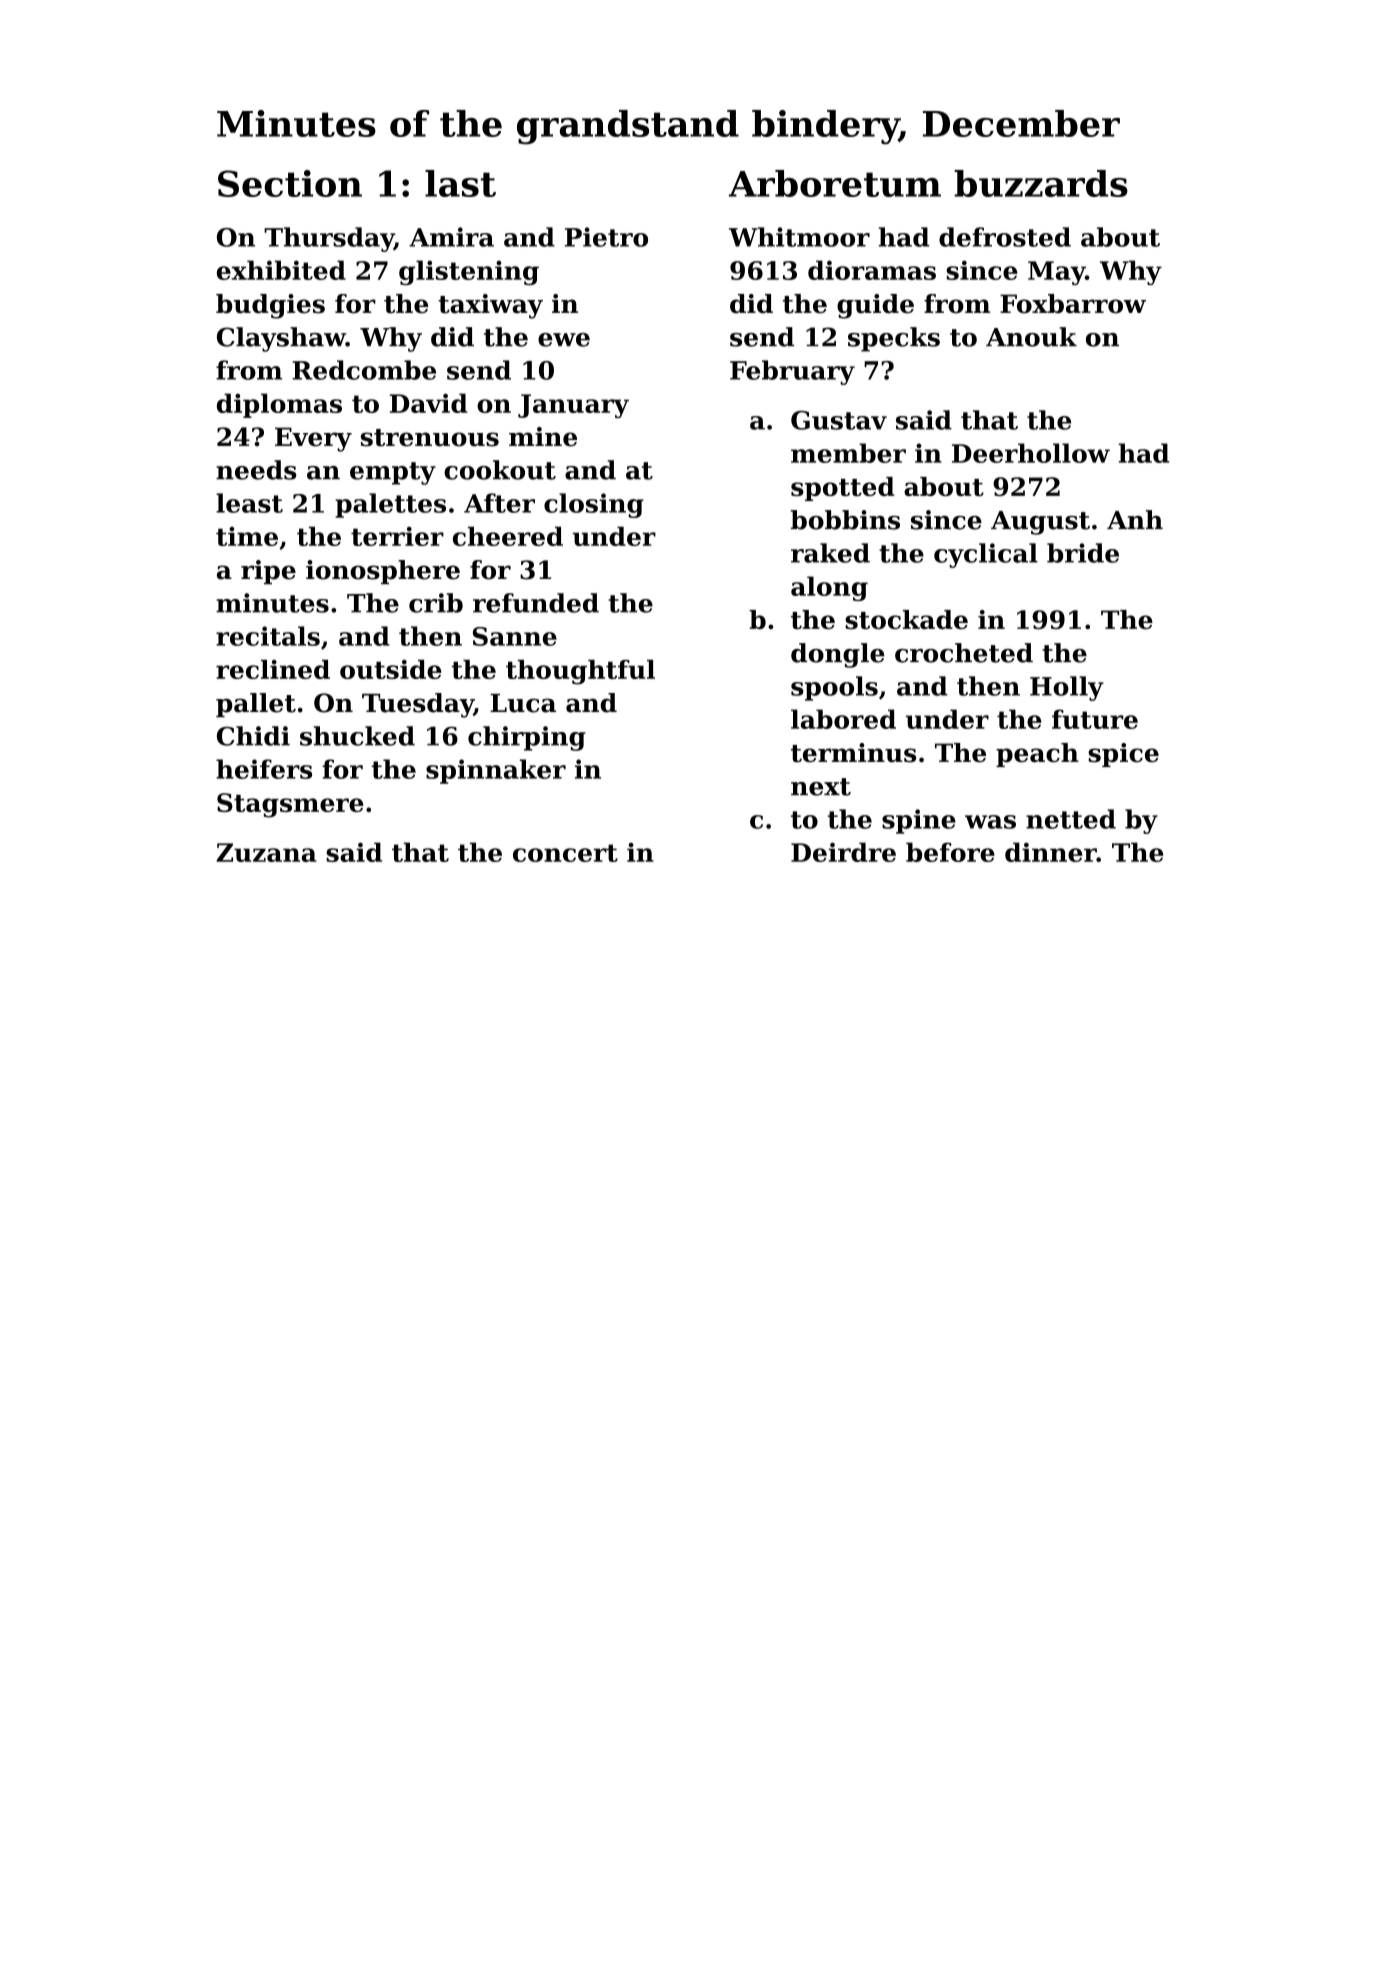 This screenshot has width=1386, height=1969. Describe the element at coordinates (835, 183) in the screenshot. I see `Arboretum` at that location.
